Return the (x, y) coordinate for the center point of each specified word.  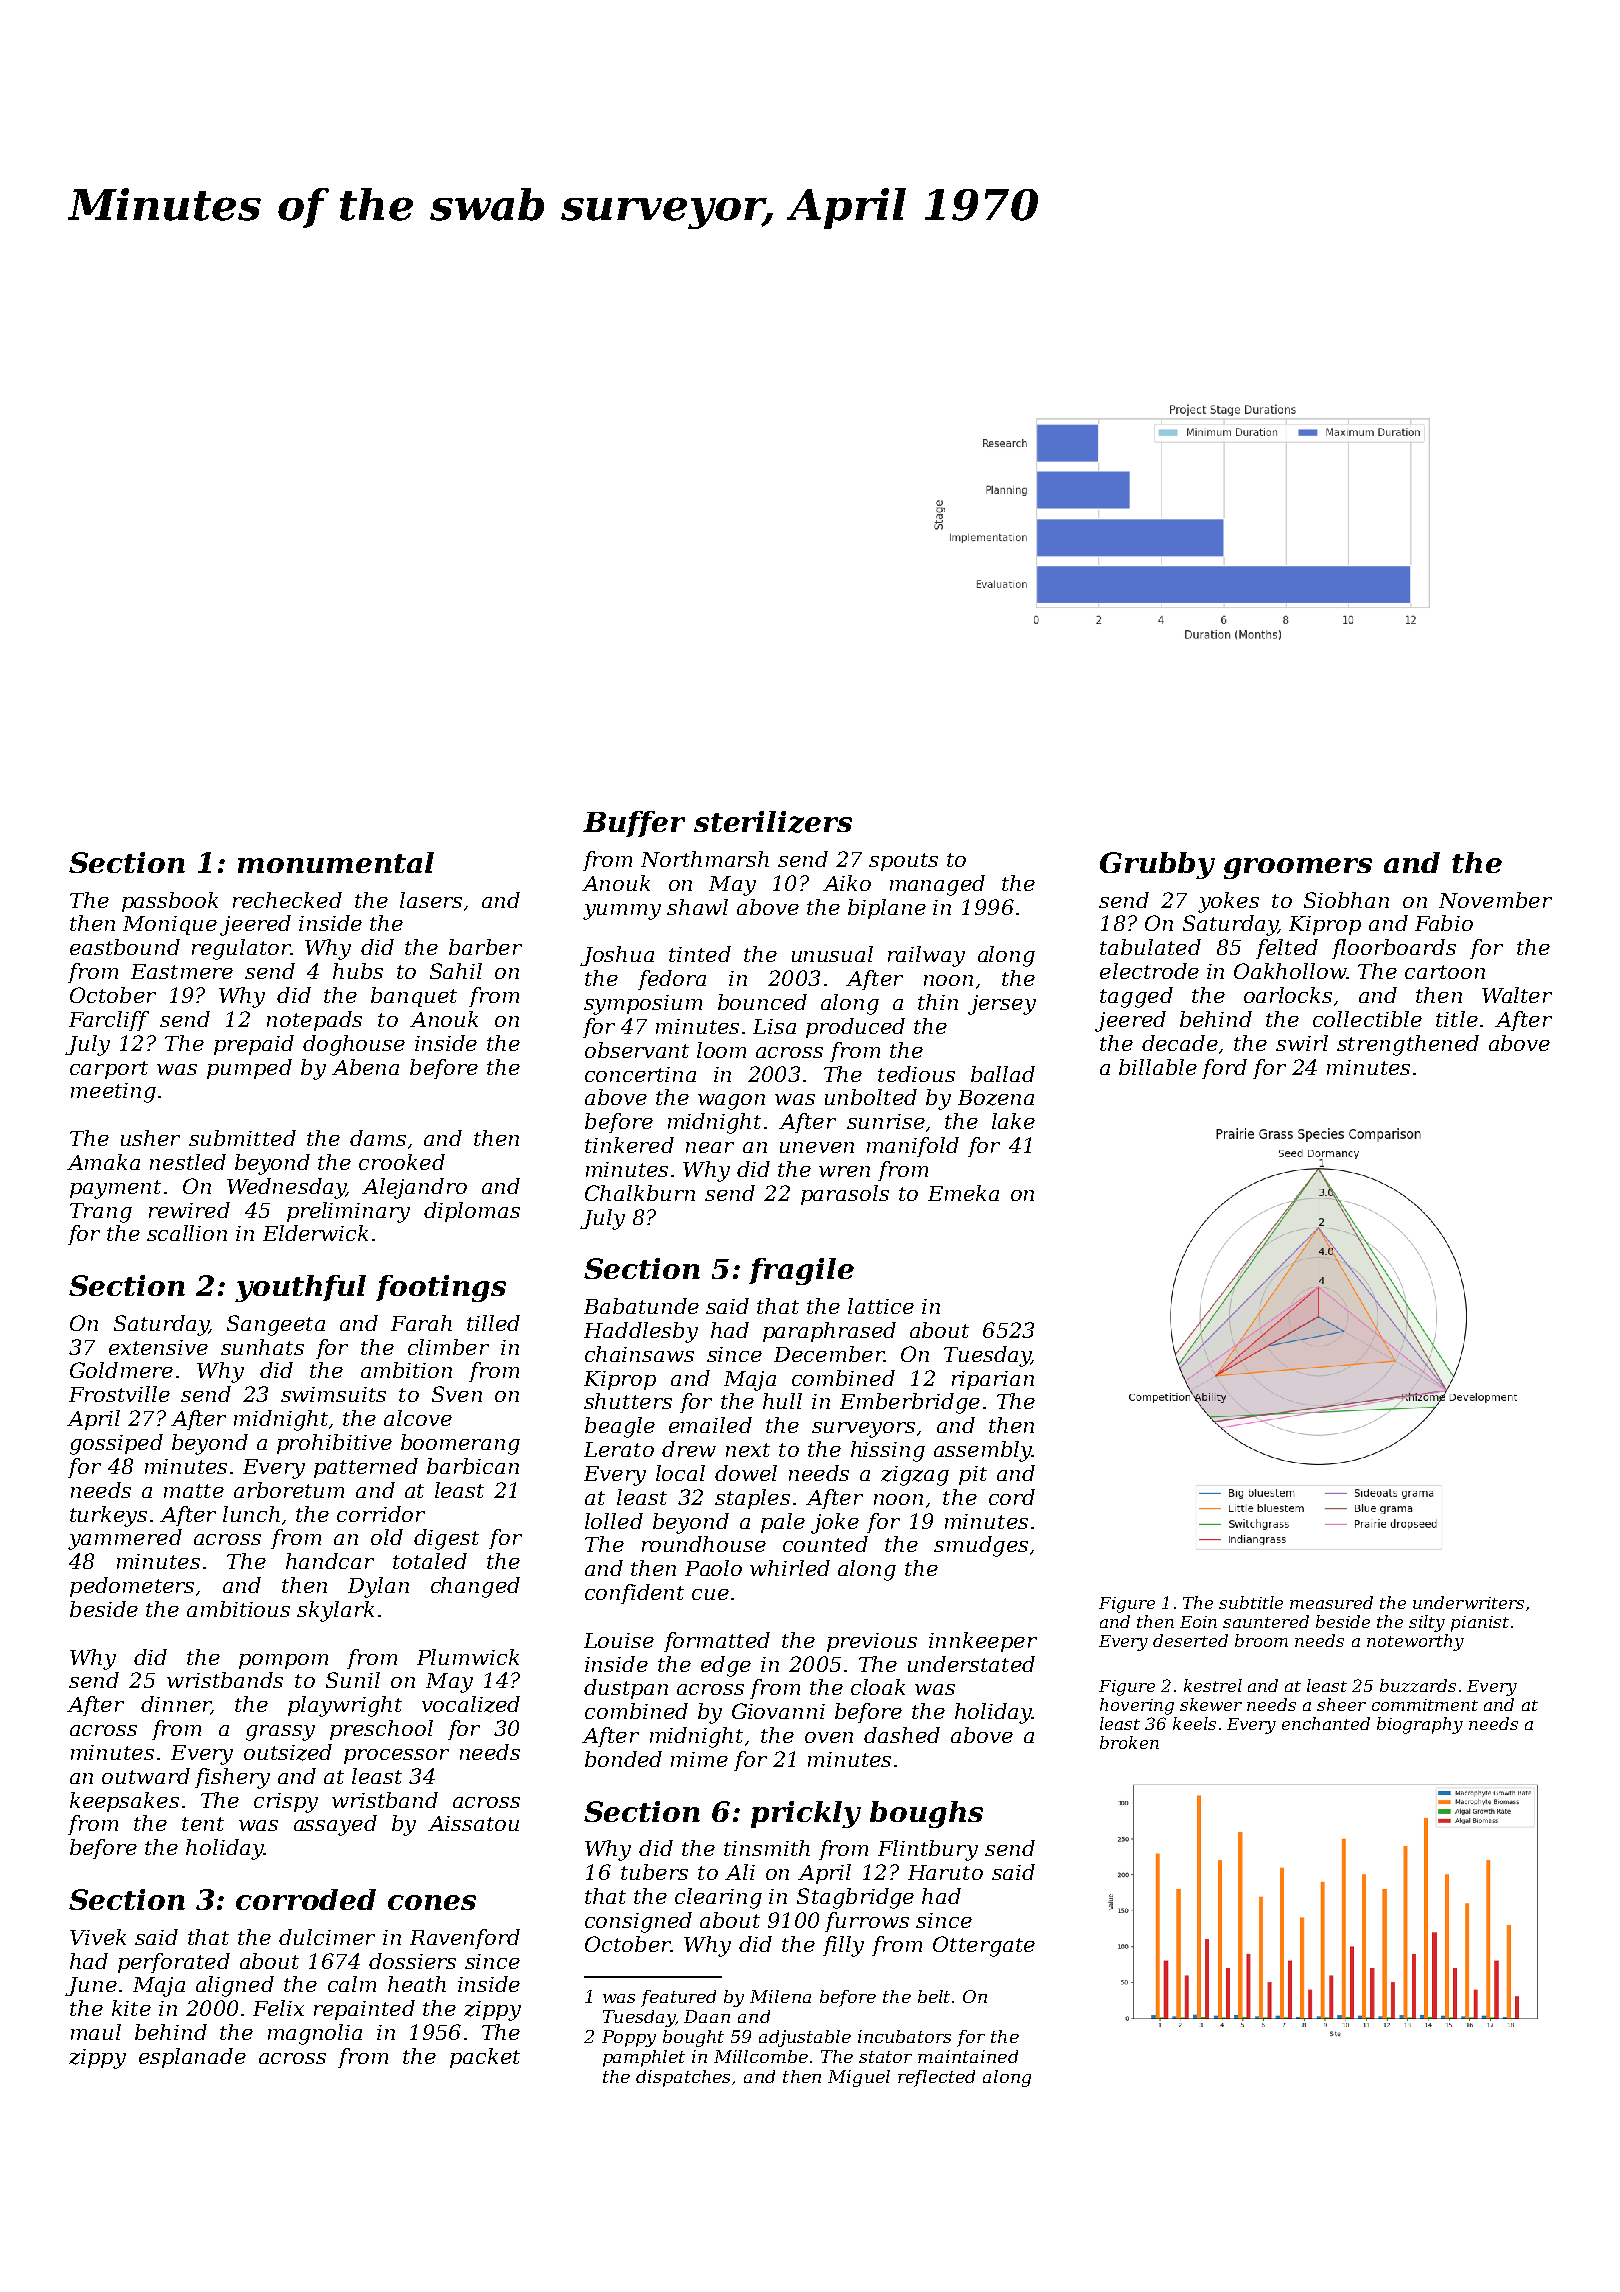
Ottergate (984, 1946)
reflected (936, 2078)
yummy (622, 912)
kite (131, 2008)
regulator (241, 949)
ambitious (238, 1609)
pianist (1480, 1624)
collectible (1367, 1019)
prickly (806, 1814)
